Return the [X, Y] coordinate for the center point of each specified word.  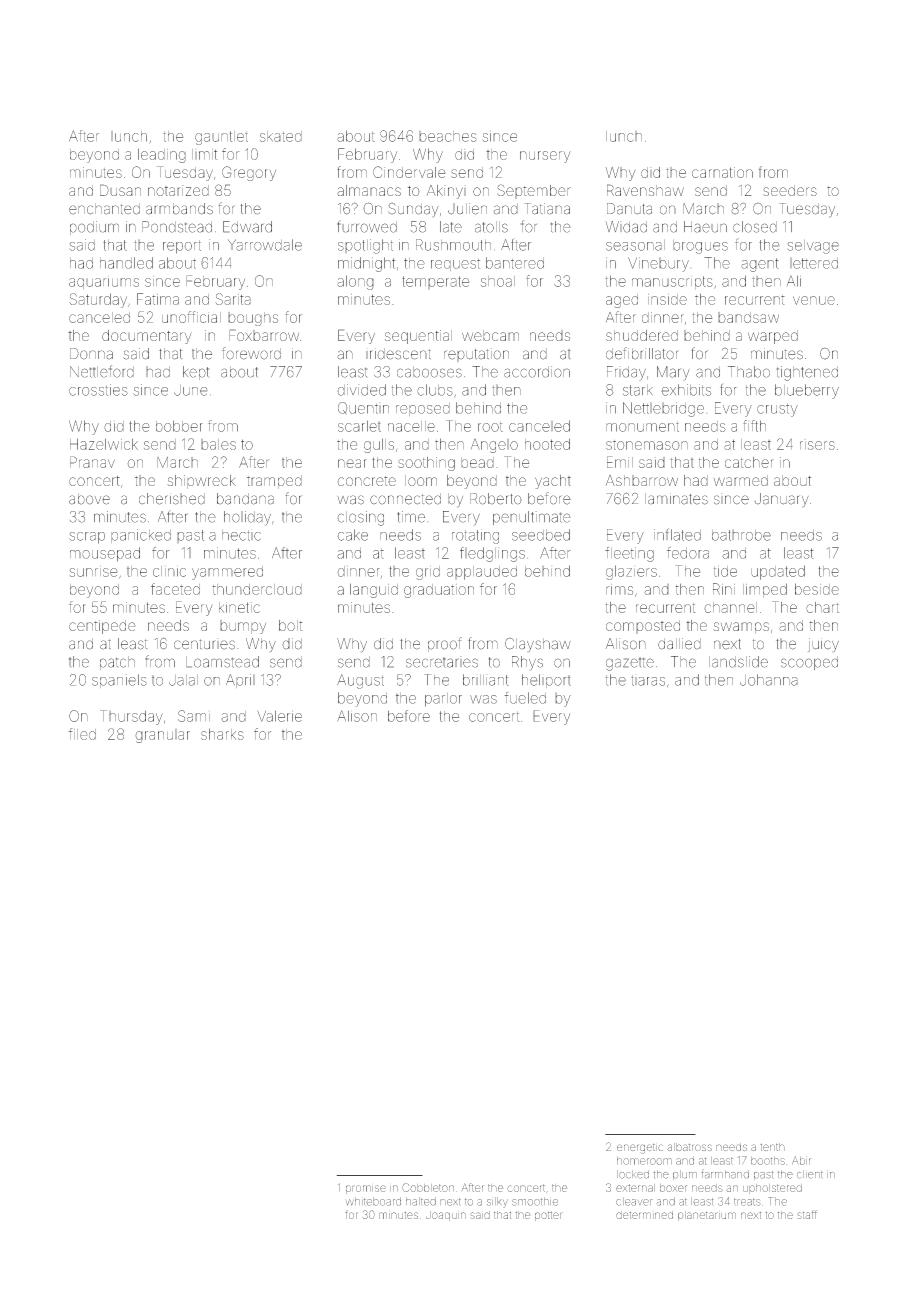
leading [162, 155]
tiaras [648, 680]
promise [366, 1189]
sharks [222, 734]
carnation [722, 172]
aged [622, 301]
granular [162, 736]
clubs [435, 390]
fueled [525, 698]
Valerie [280, 716]
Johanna [769, 680]
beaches [448, 136]
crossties [98, 390]
